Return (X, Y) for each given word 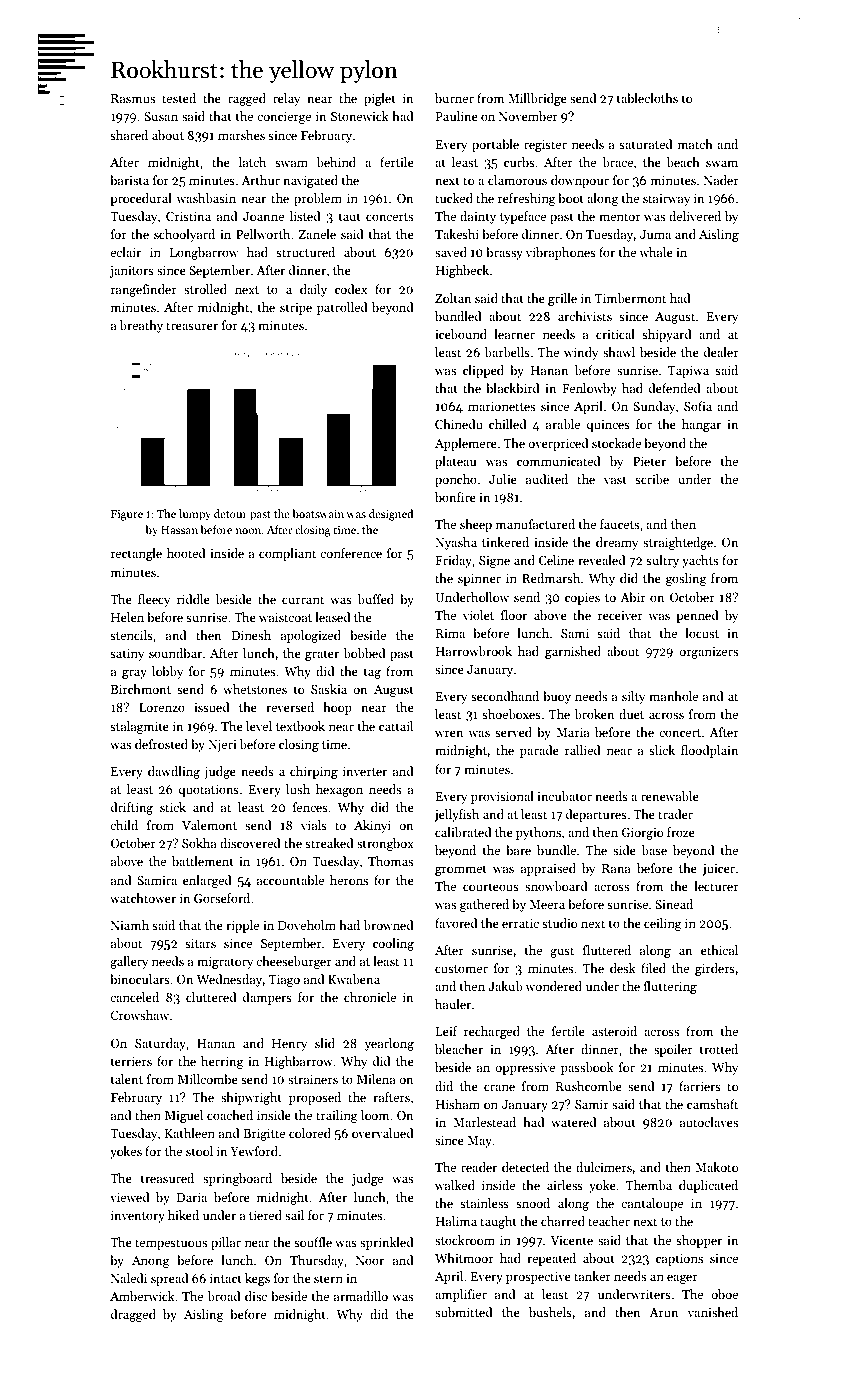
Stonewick (360, 116)
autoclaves (709, 1122)
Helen (127, 617)
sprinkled (387, 1243)
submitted (464, 1312)
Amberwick (142, 1296)
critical (615, 334)
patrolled (342, 308)
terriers (131, 1061)
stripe (296, 309)
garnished (573, 652)
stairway (666, 200)
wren (449, 733)
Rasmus (133, 98)
